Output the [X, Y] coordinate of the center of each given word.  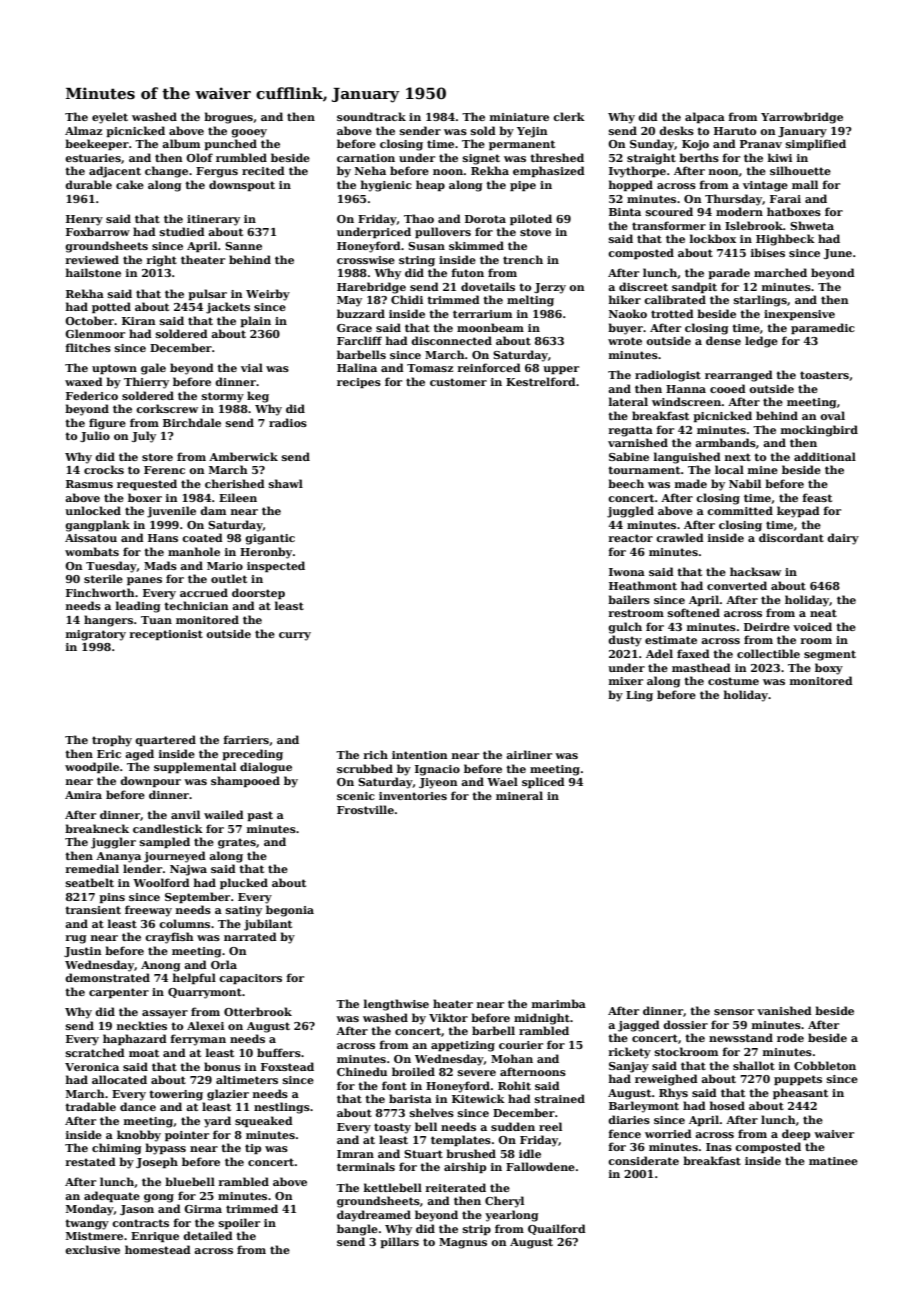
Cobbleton [825, 1065]
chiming [116, 1149]
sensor [734, 1012]
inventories [413, 796]
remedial [92, 868]
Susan [426, 246]
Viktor [448, 1017]
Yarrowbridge [802, 118]
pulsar [207, 294]
